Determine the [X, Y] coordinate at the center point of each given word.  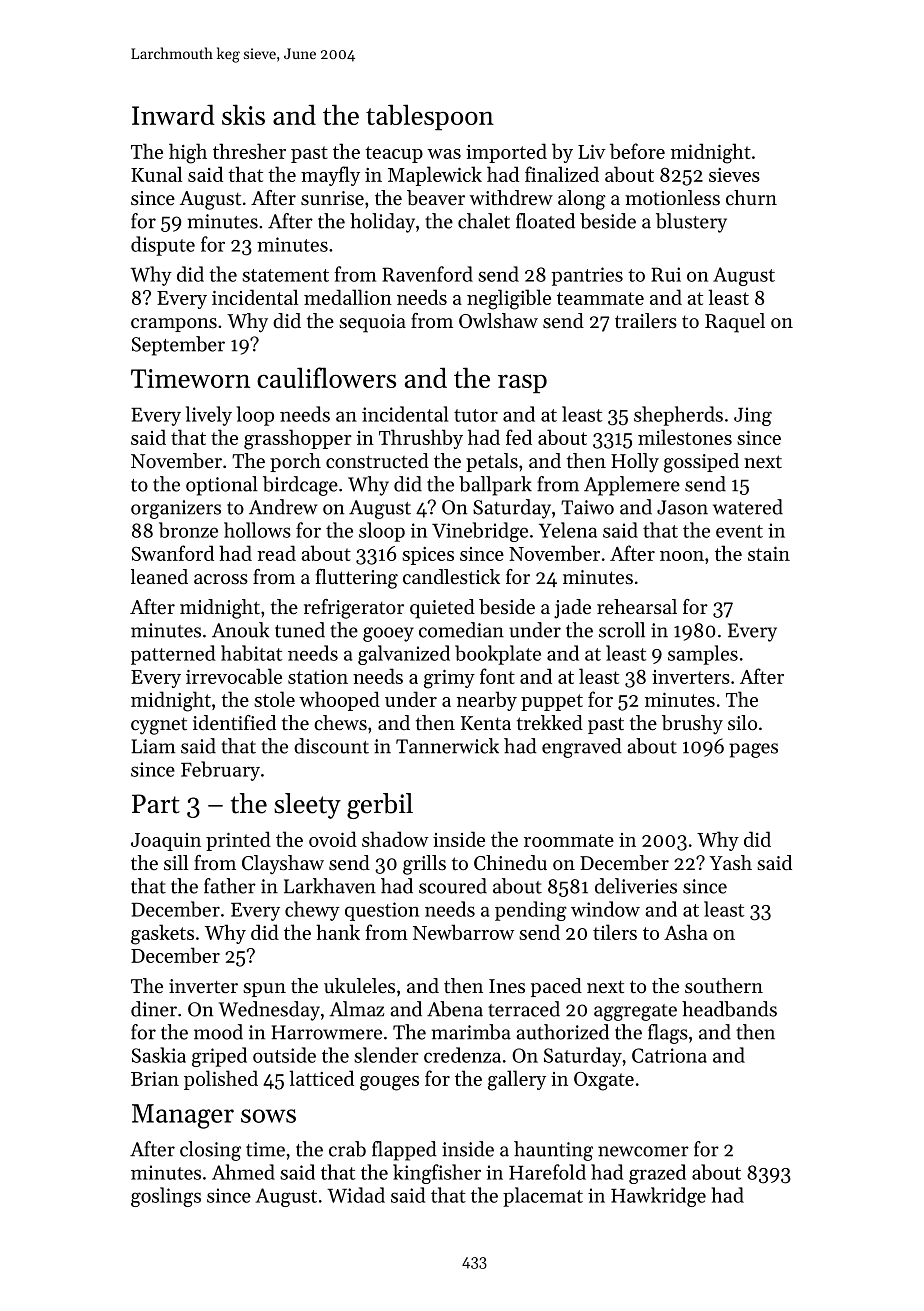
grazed [657, 1174]
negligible [509, 299]
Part [156, 804]
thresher [249, 151]
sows [268, 1116]
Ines [507, 986]
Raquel [735, 323]
